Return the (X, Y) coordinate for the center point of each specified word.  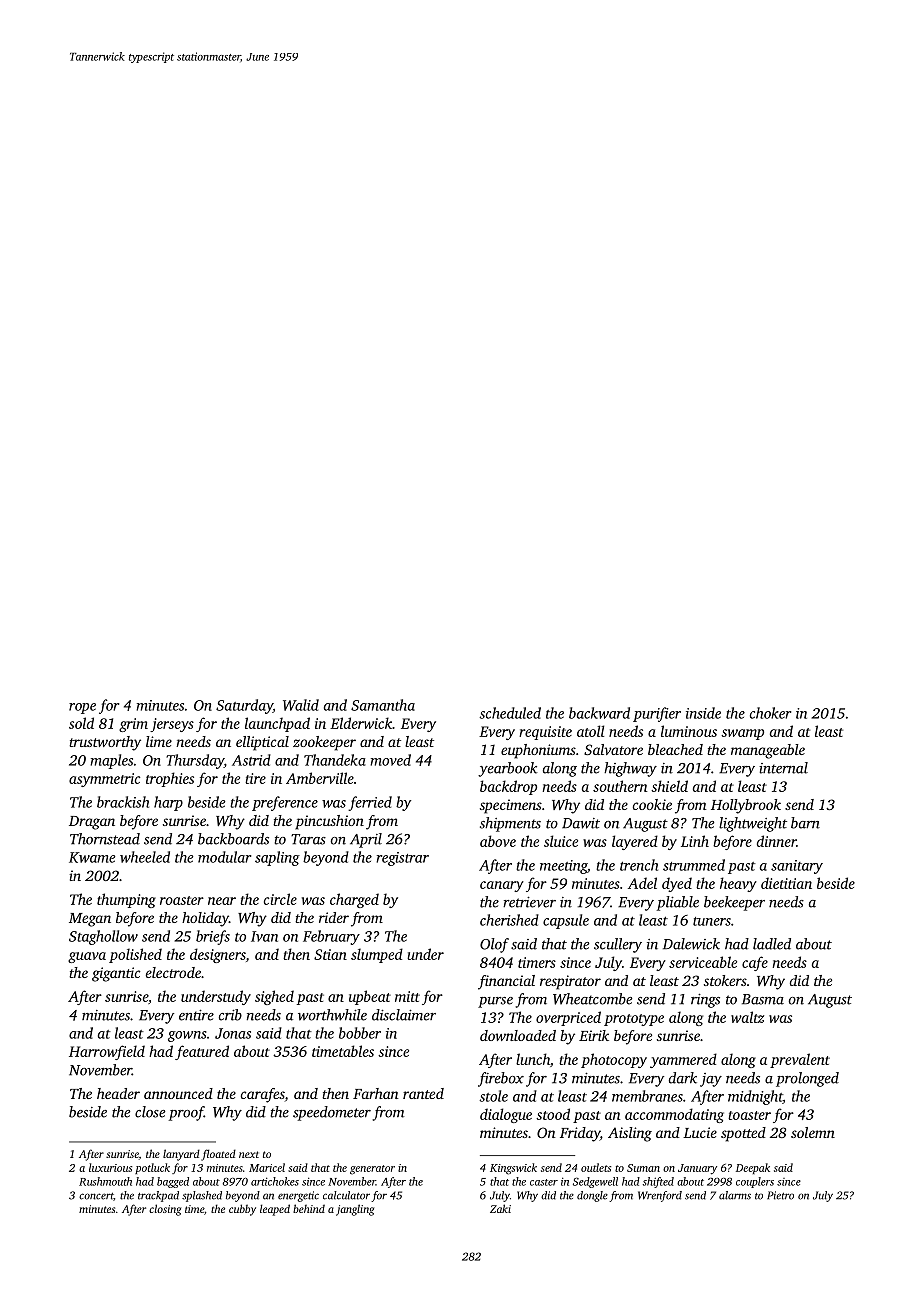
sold (81, 723)
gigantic (116, 974)
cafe (755, 963)
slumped (377, 955)
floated (218, 1155)
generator (372, 1170)
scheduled (510, 713)
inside (703, 713)
